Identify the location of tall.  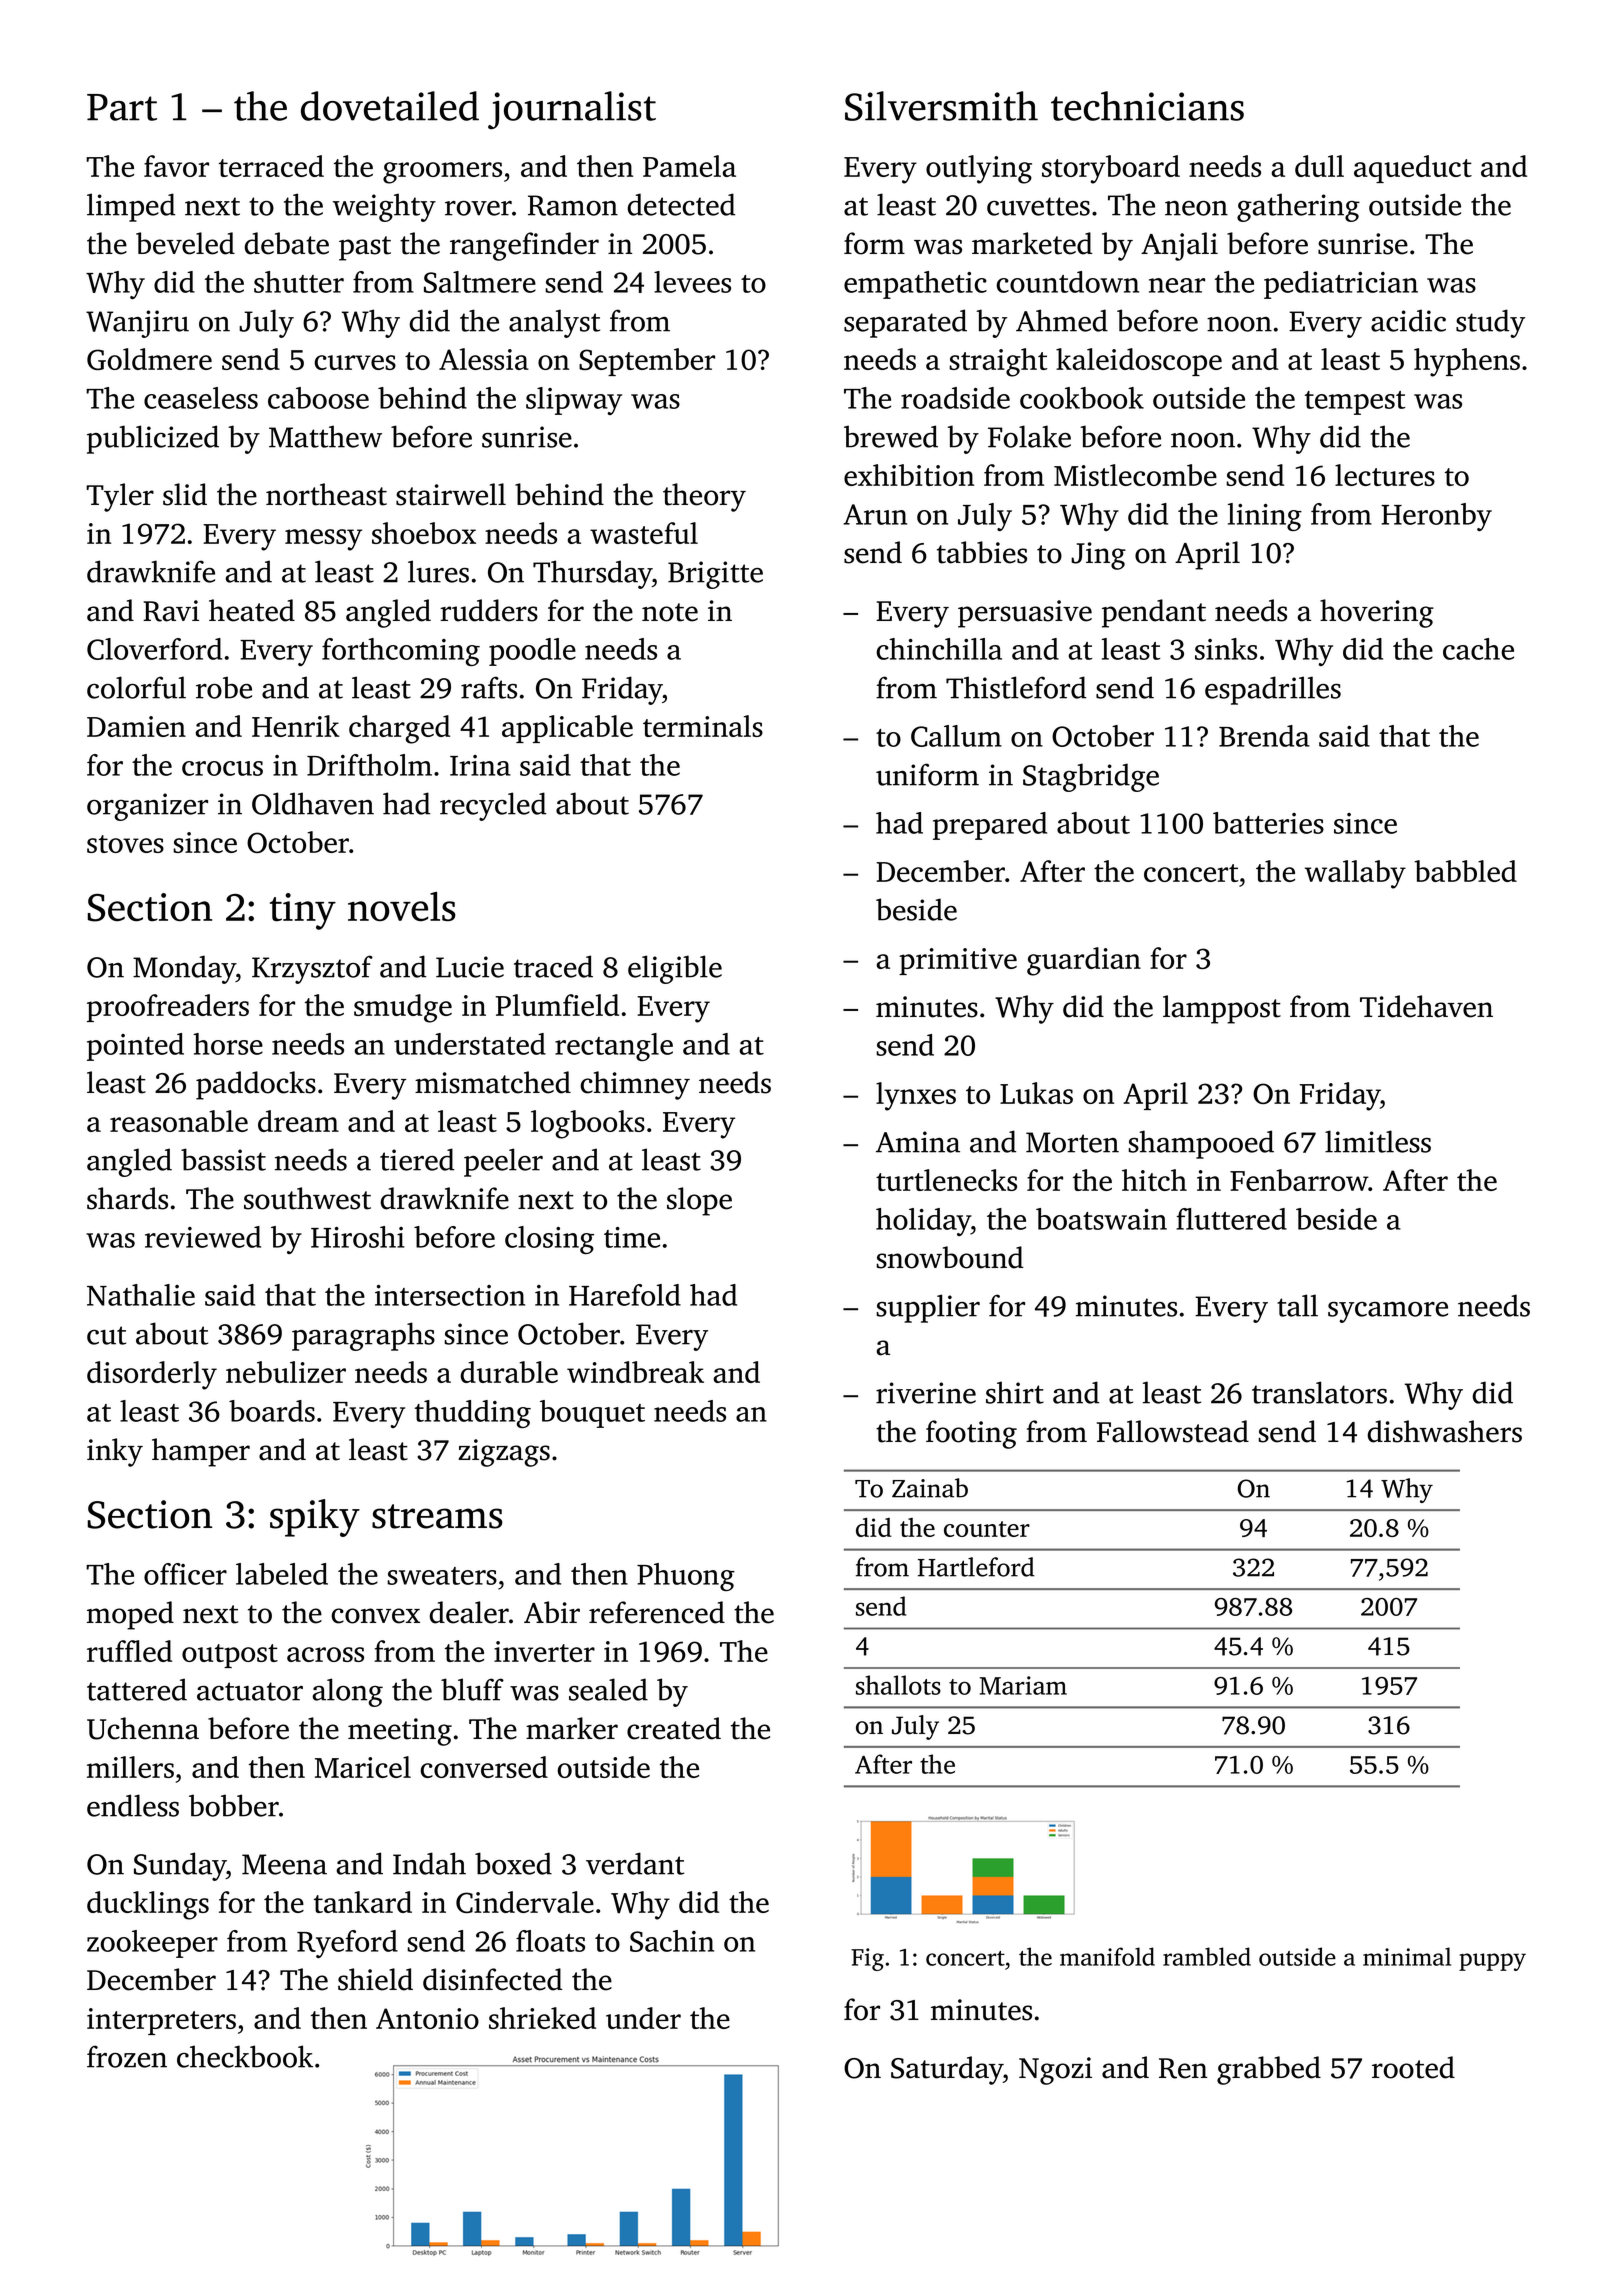
(1297, 1305).
